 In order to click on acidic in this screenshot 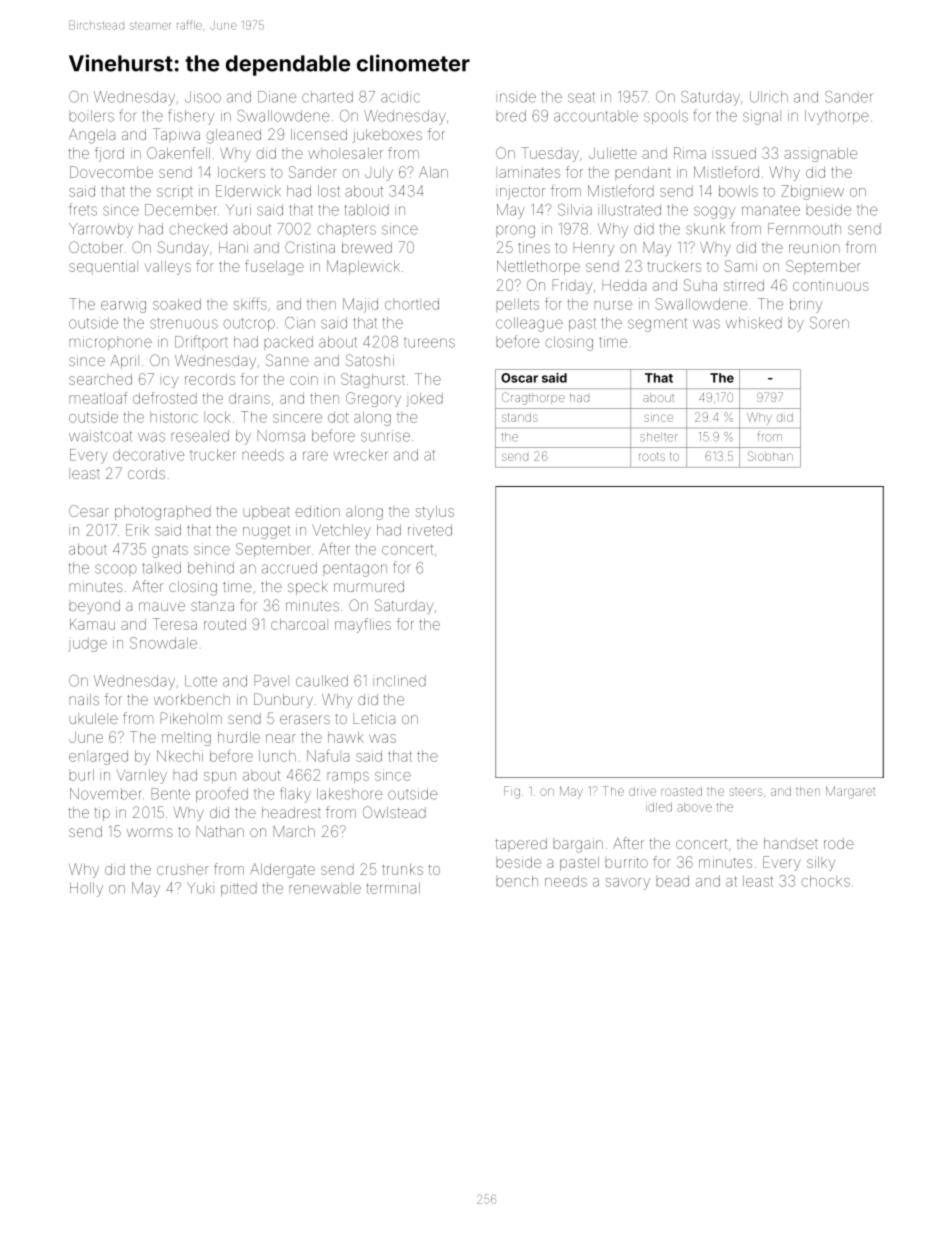, I will do `click(400, 97)`.
